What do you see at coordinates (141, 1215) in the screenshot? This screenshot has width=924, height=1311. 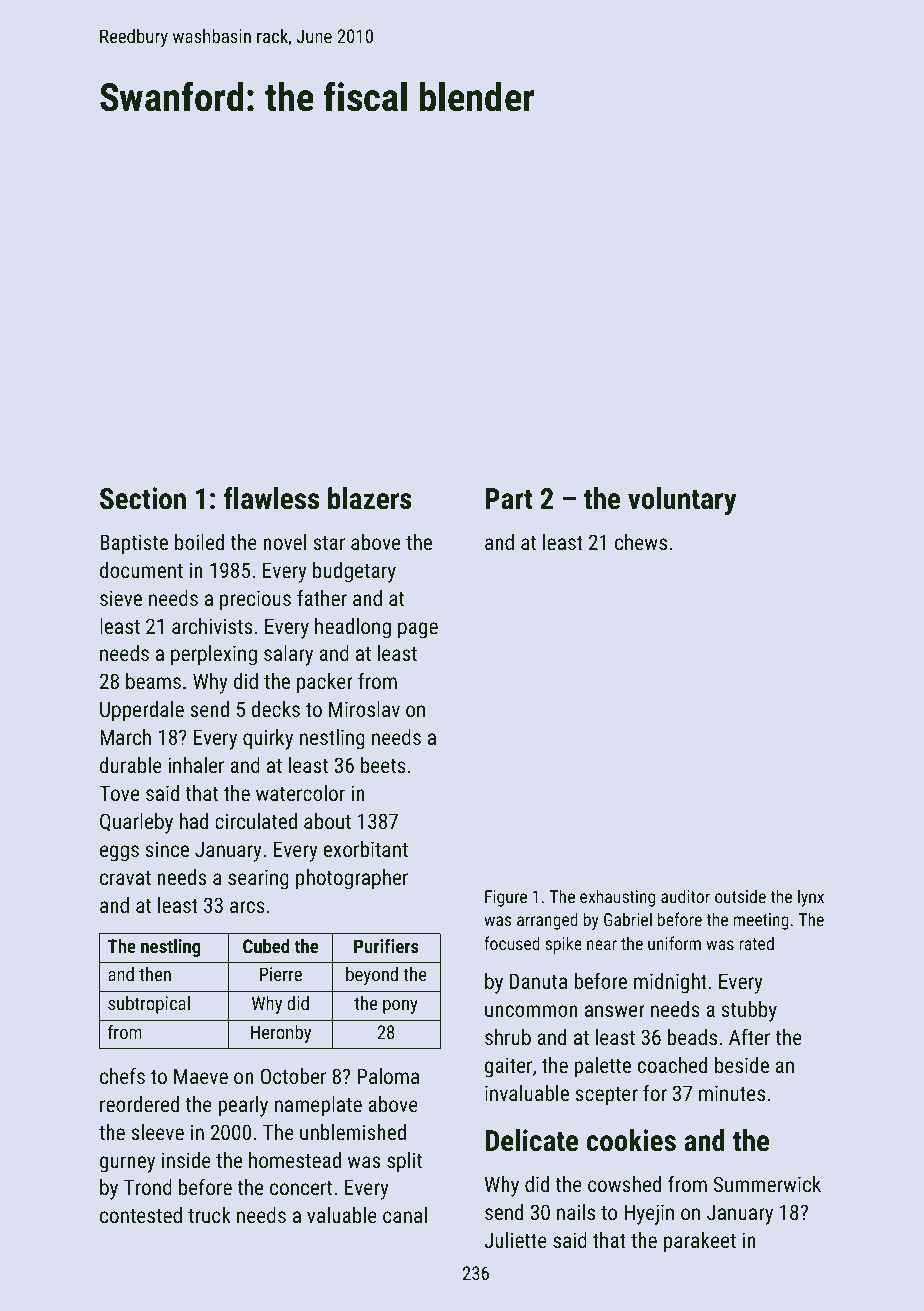 I see `contested` at bounding box center [141, 1215].
